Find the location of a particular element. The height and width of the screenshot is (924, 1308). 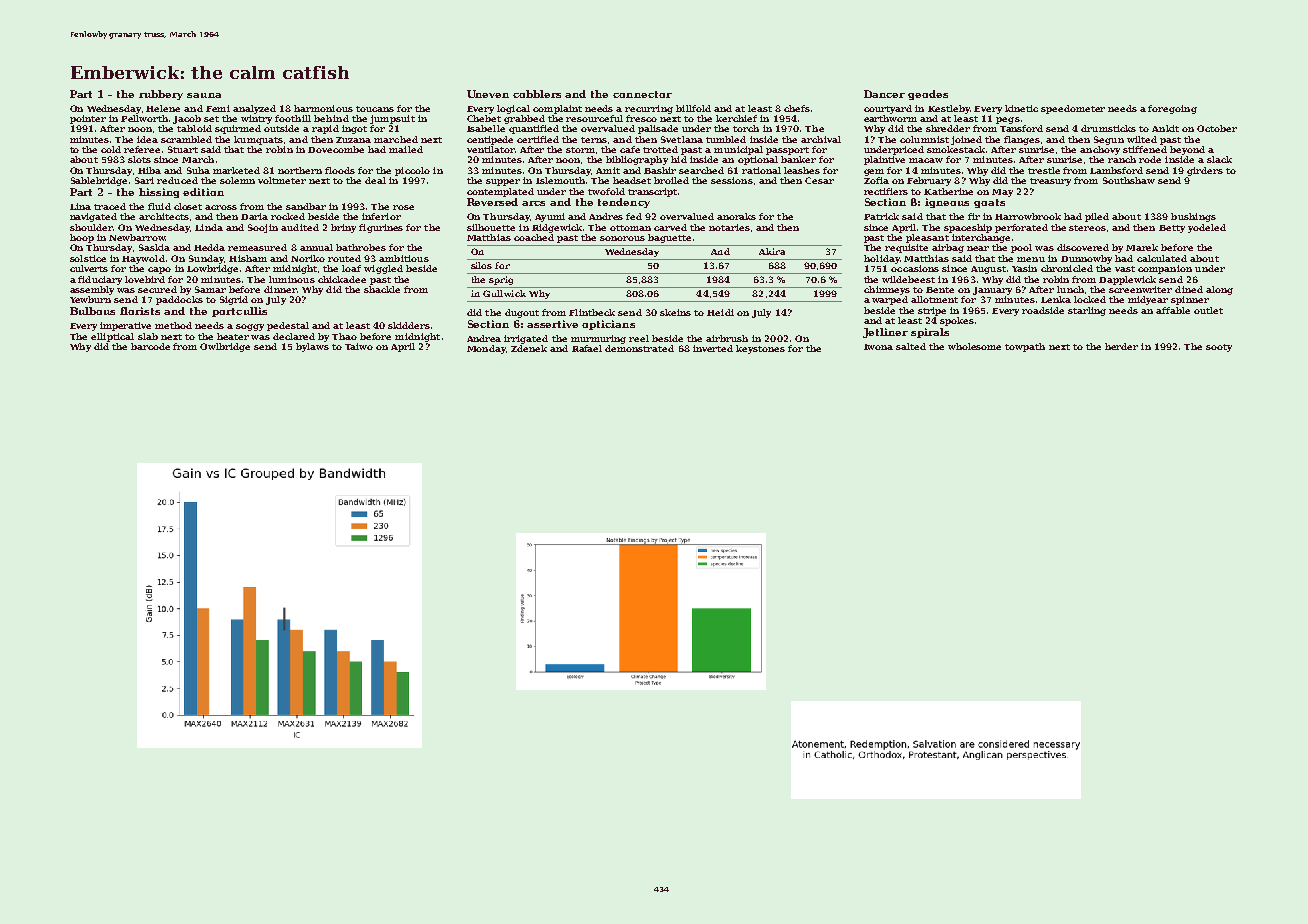

towpath is located at coordinates (1025, 347).
